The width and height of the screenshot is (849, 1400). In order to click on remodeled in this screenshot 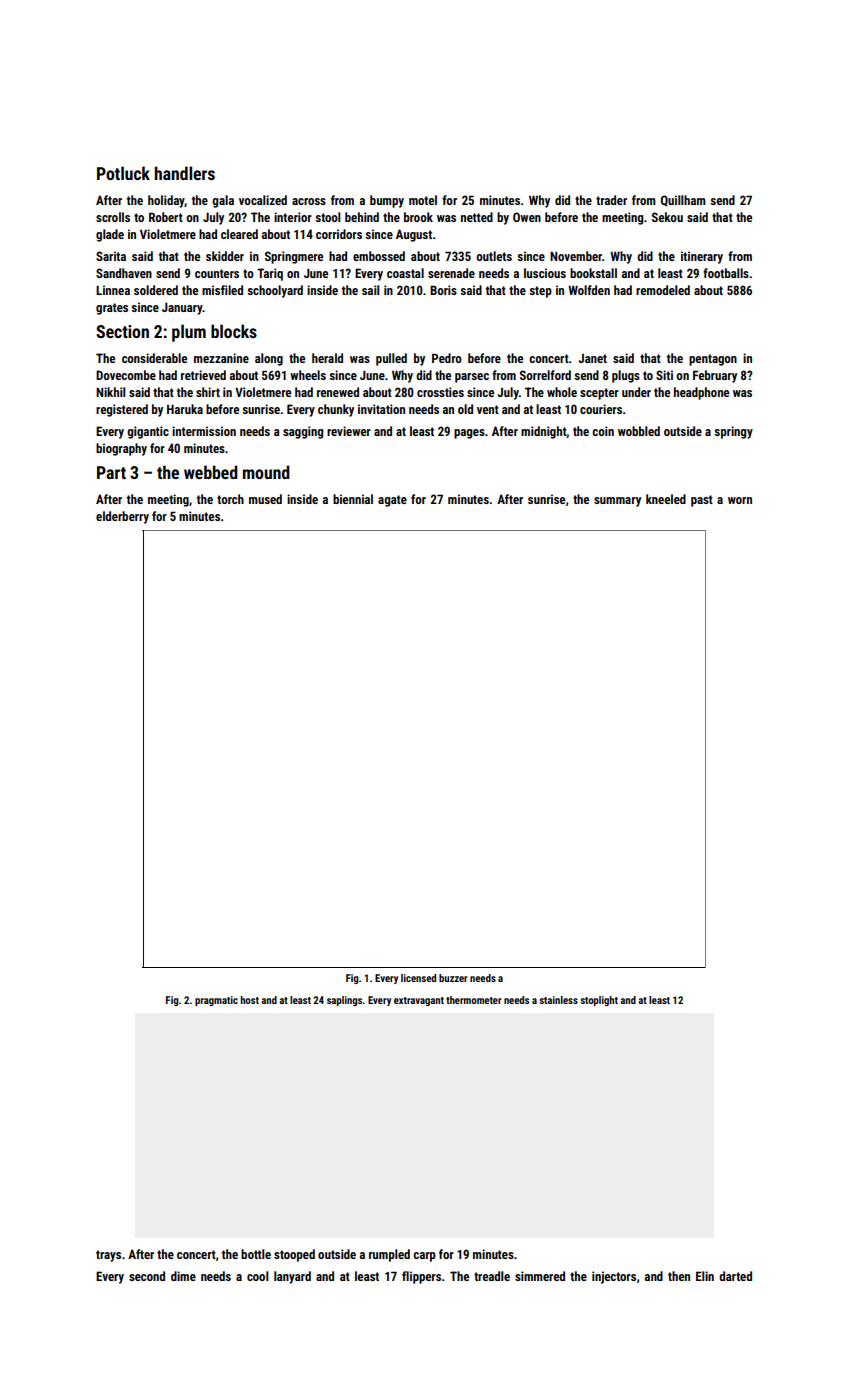, I will do `click(663, 290)`.
